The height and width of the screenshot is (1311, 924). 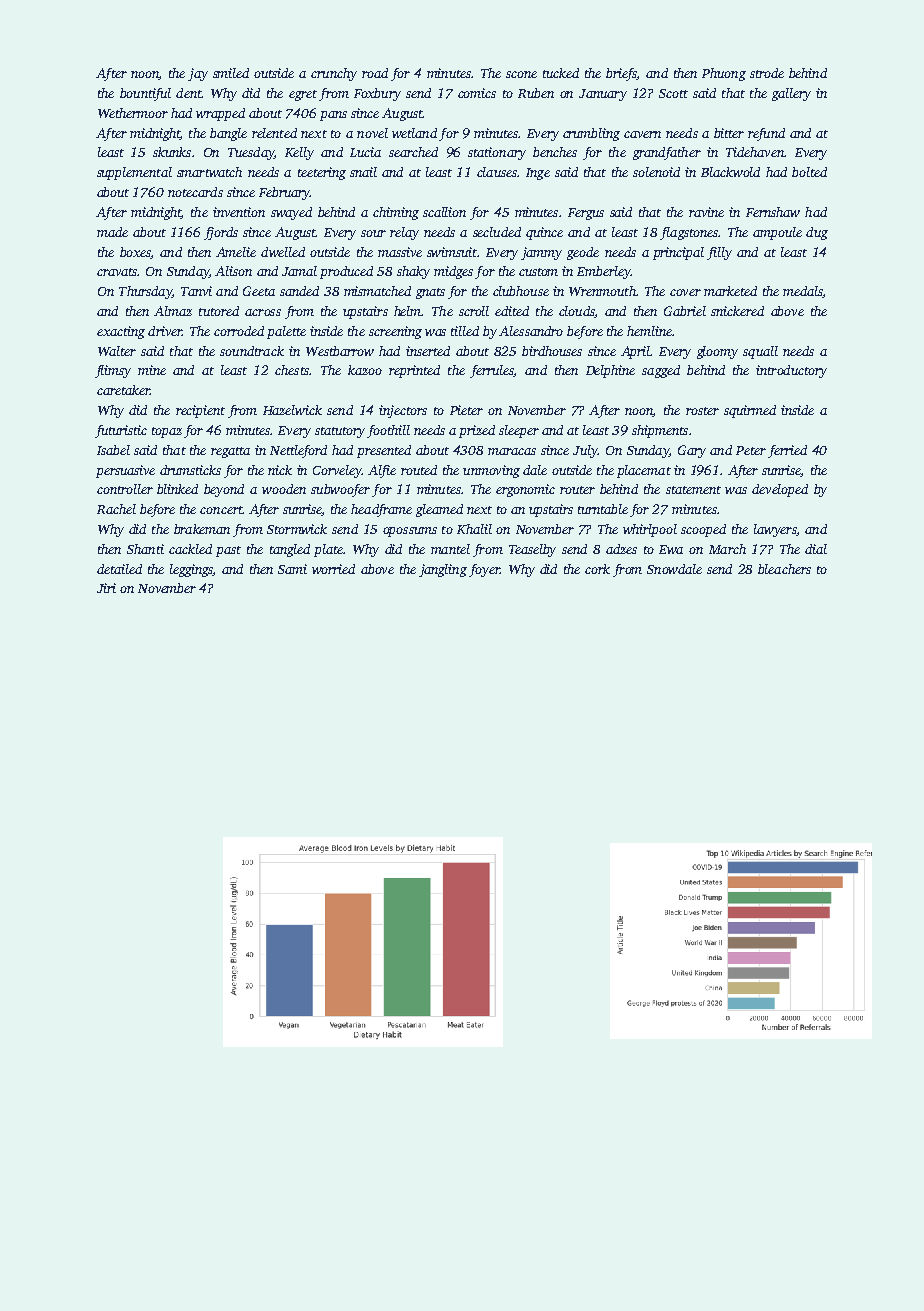 I want to click on Teaselby, so click(x=532, y=550).
